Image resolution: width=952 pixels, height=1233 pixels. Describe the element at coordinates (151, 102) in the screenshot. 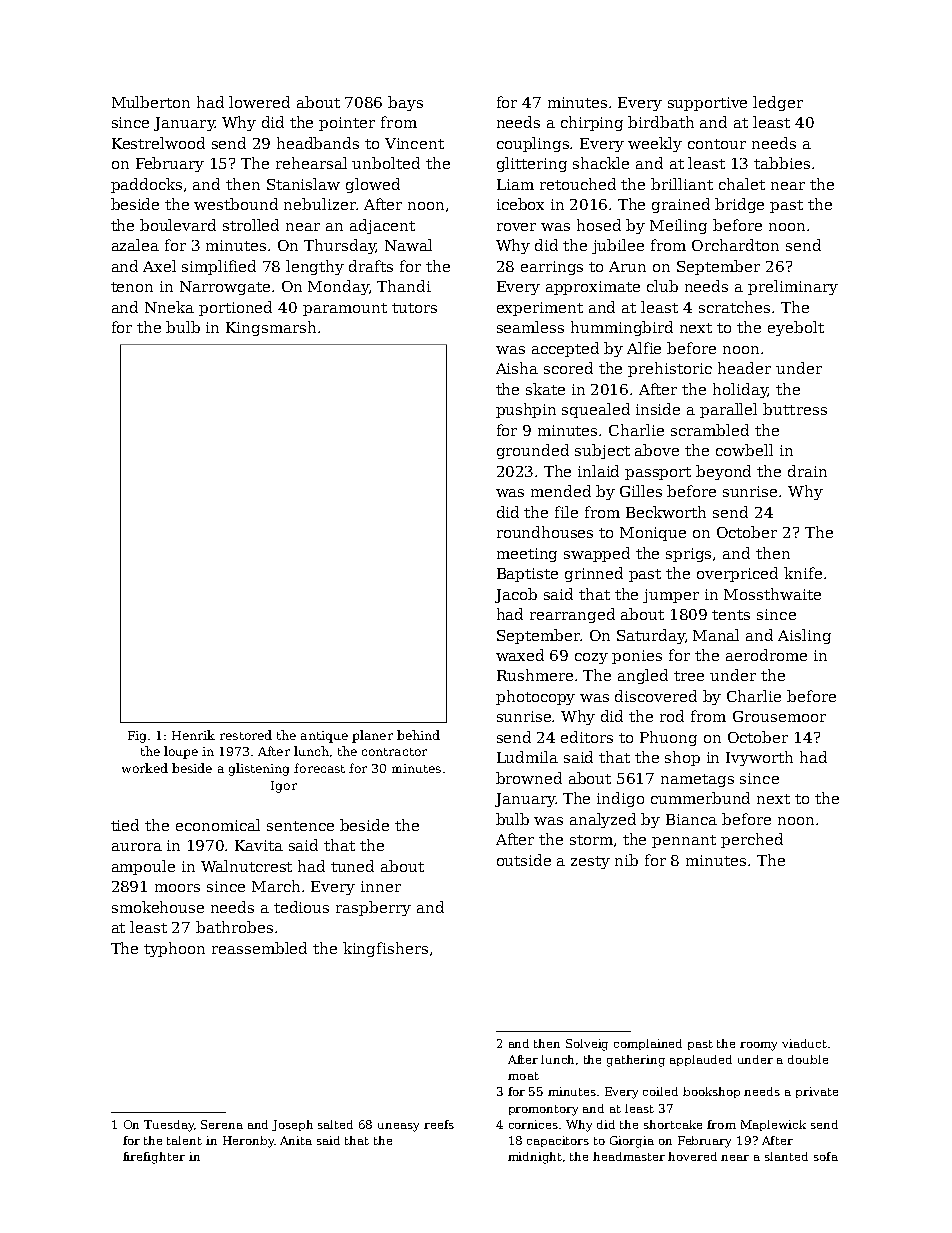

I see `Mulberton` at that location.
